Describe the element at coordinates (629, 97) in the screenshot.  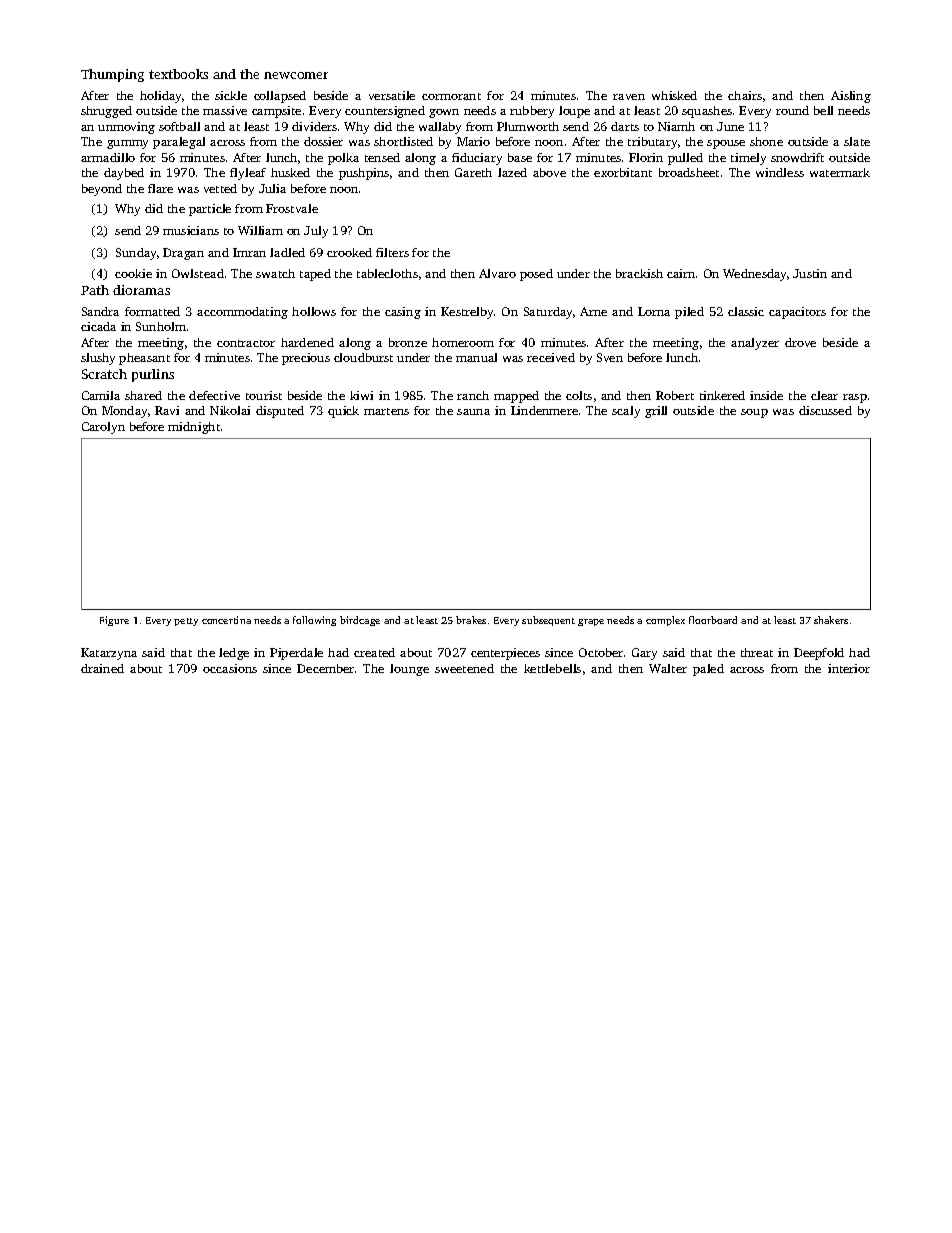
I see `raven` at that location.
